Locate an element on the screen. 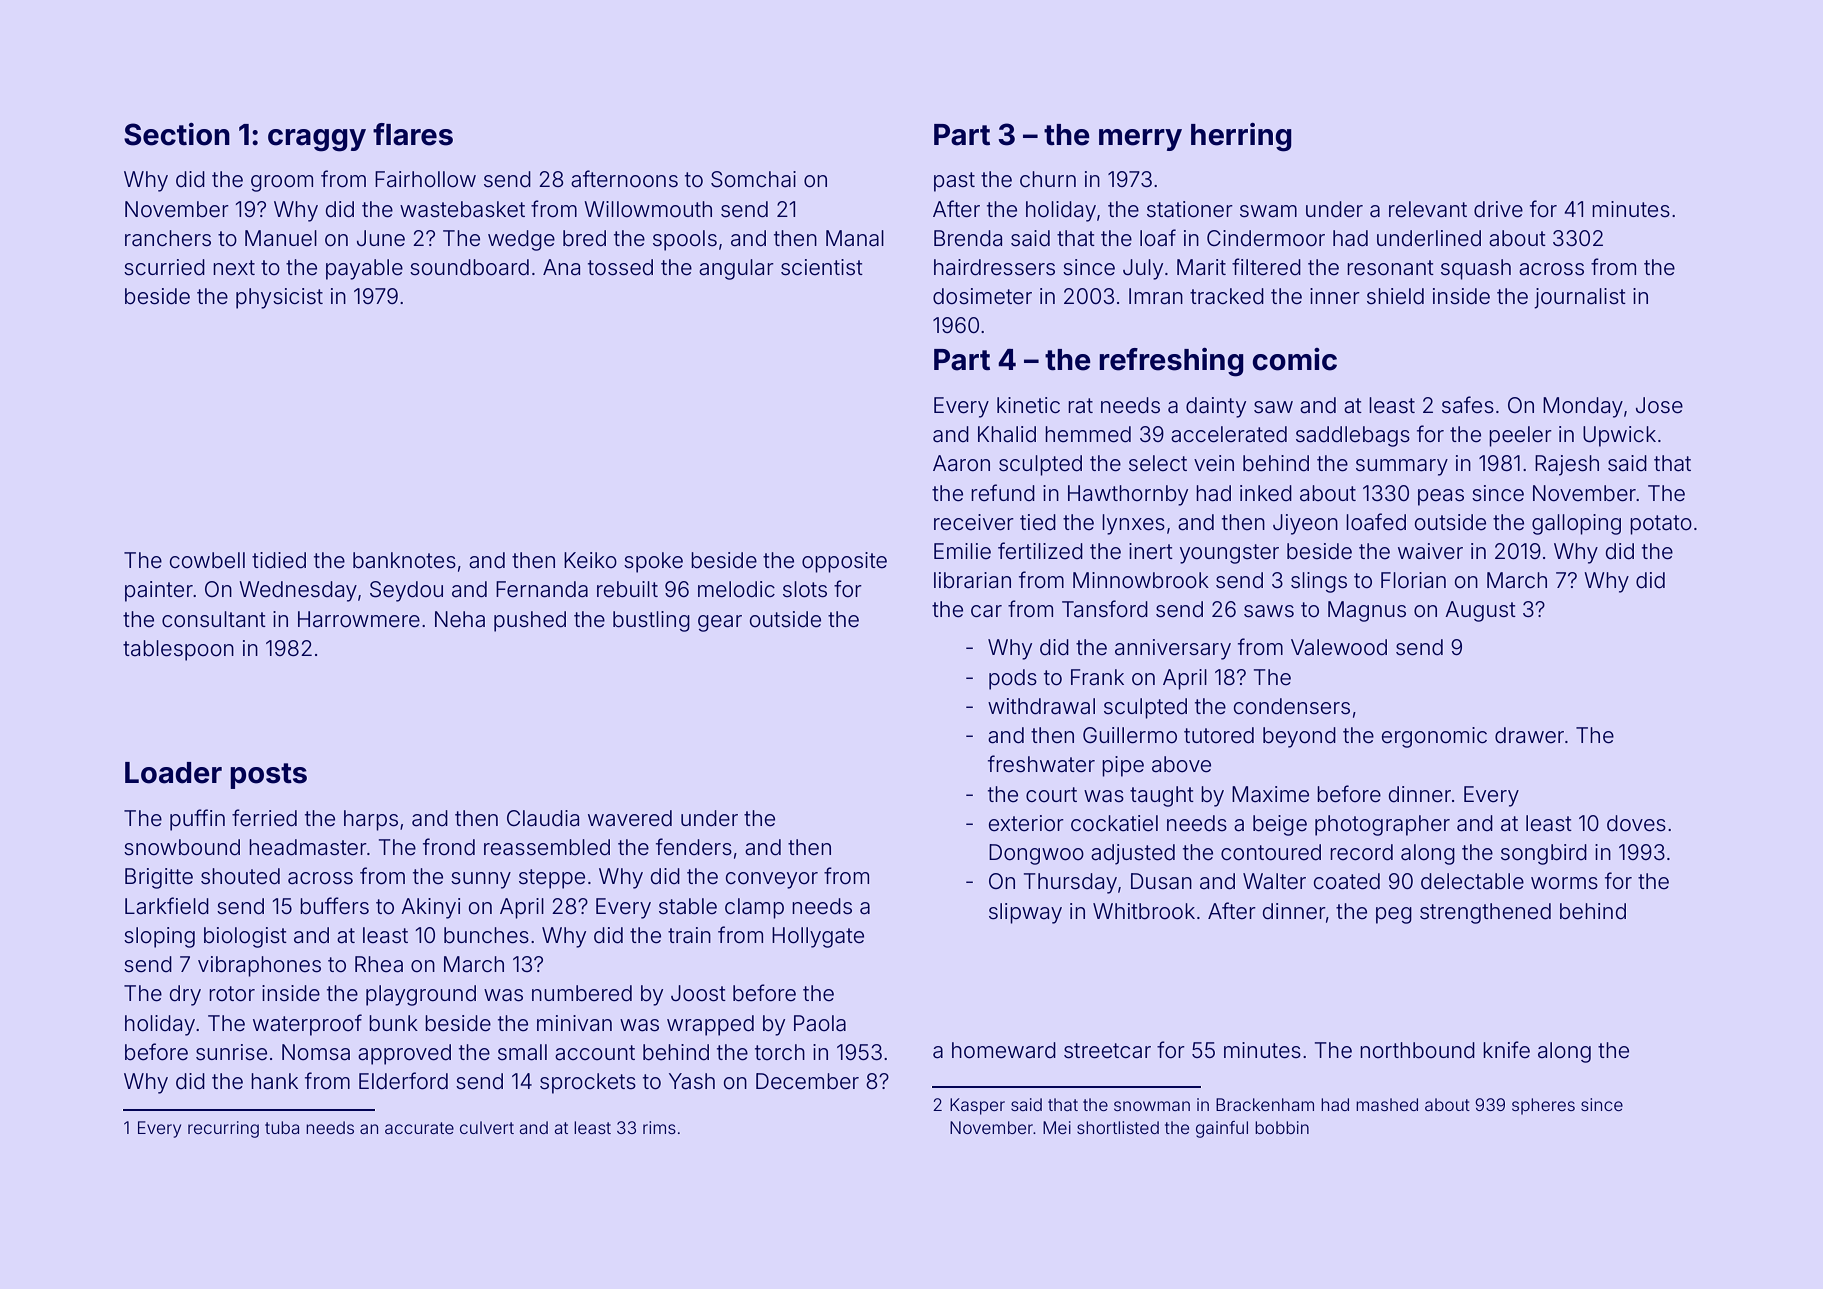 This screenshot has width=1823, height=1289. frond is located at coordinates (449, 847).
